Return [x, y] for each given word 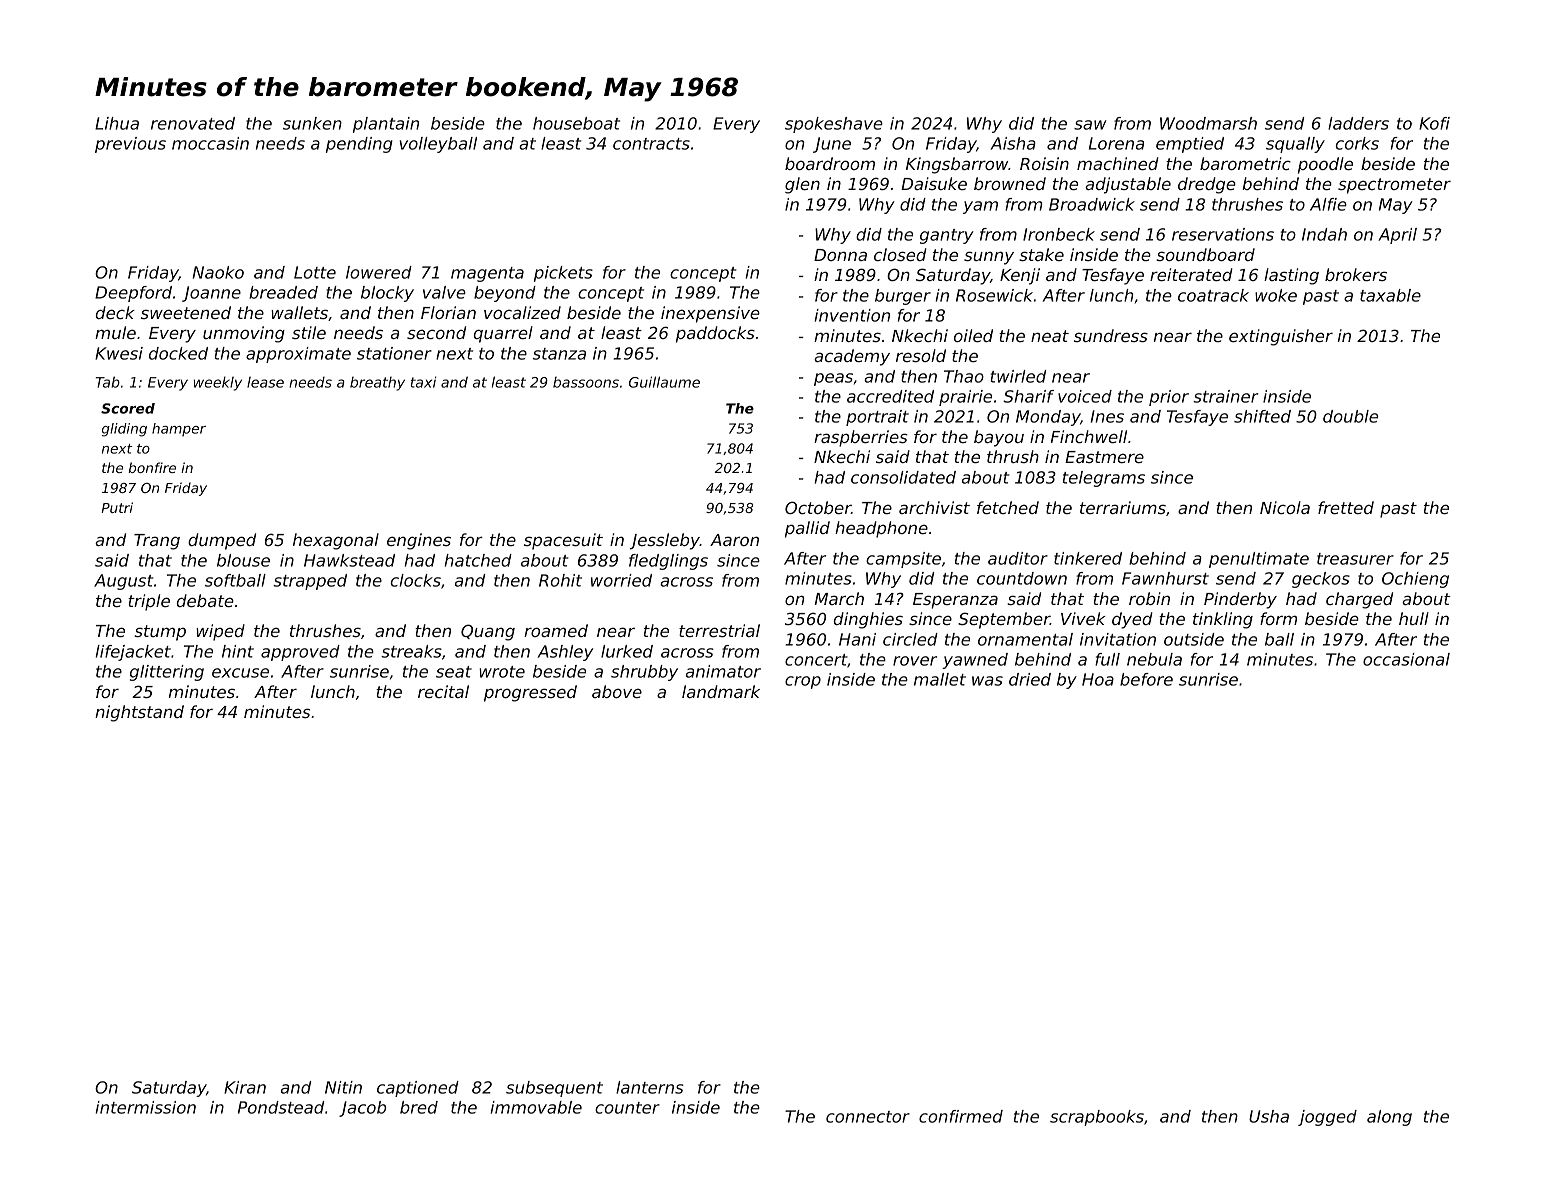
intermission [146, 1107]
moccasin [210, 143]
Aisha [1013, 143]
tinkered [1088, 558]
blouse [243, 560]
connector [868, 1117]
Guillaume [664, 382]
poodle [1325, 165]
